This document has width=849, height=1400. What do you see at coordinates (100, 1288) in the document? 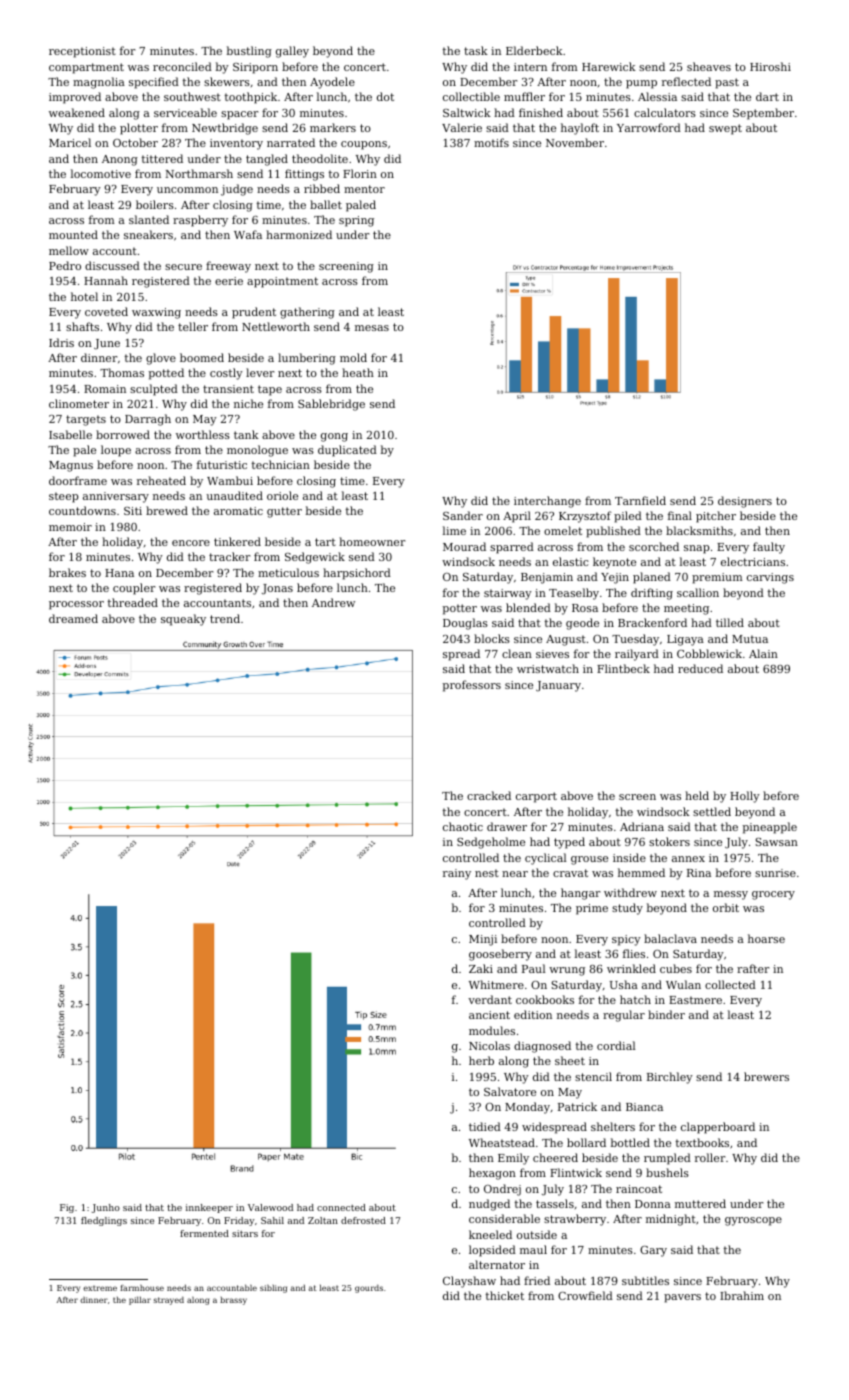
I see `extreme` at bounding box center [100, 1288].
